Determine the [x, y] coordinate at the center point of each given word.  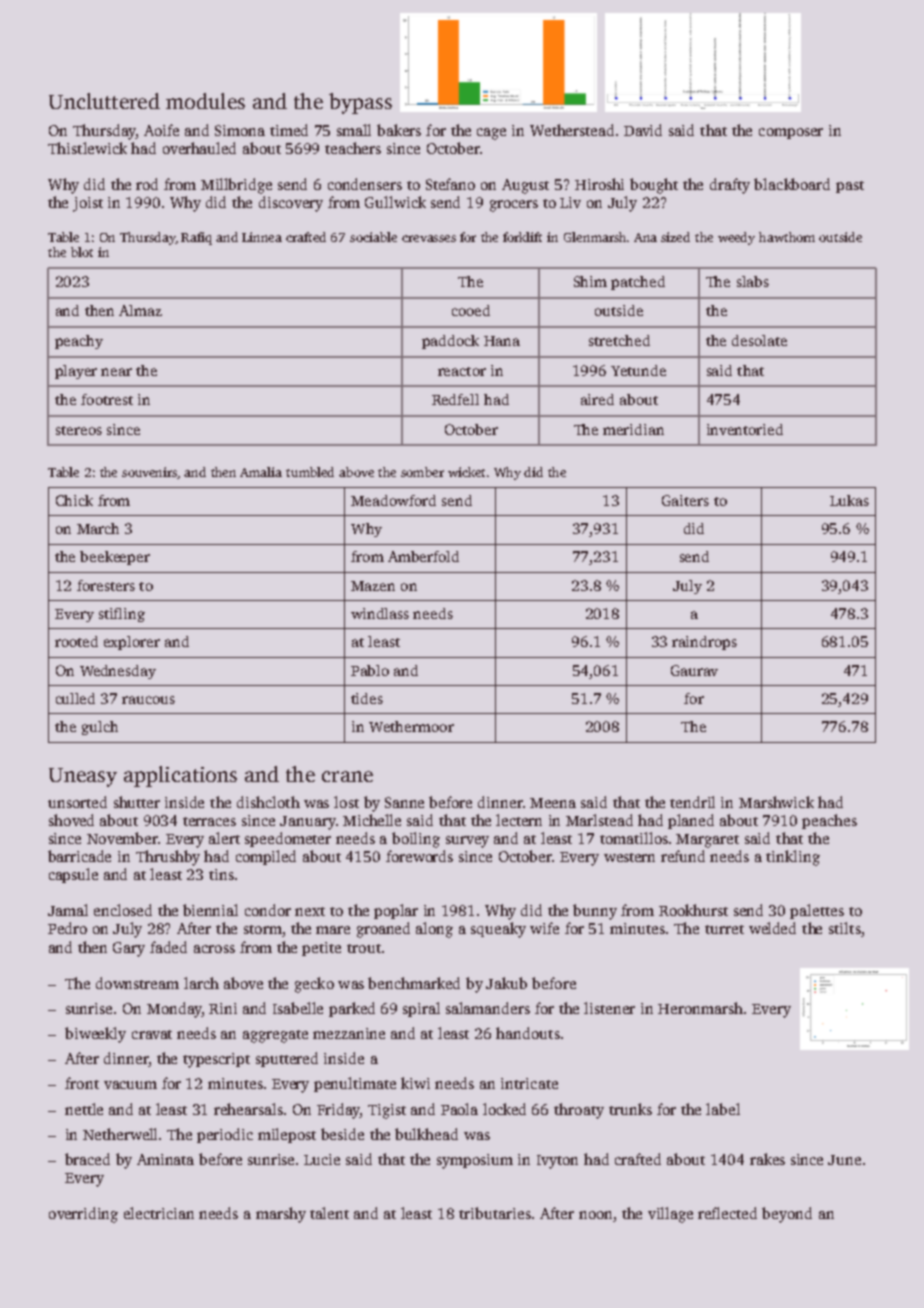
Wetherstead [572, 130]
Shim [590, 281]
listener [609, 1008]
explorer [132, 643]
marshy [281, 1215]
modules [205, 101]
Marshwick [776, 802]
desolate [759, 340]
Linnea [262, 237]
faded [168, 947]
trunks [630, 1109]
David [643, 130]
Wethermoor [411, 726]
